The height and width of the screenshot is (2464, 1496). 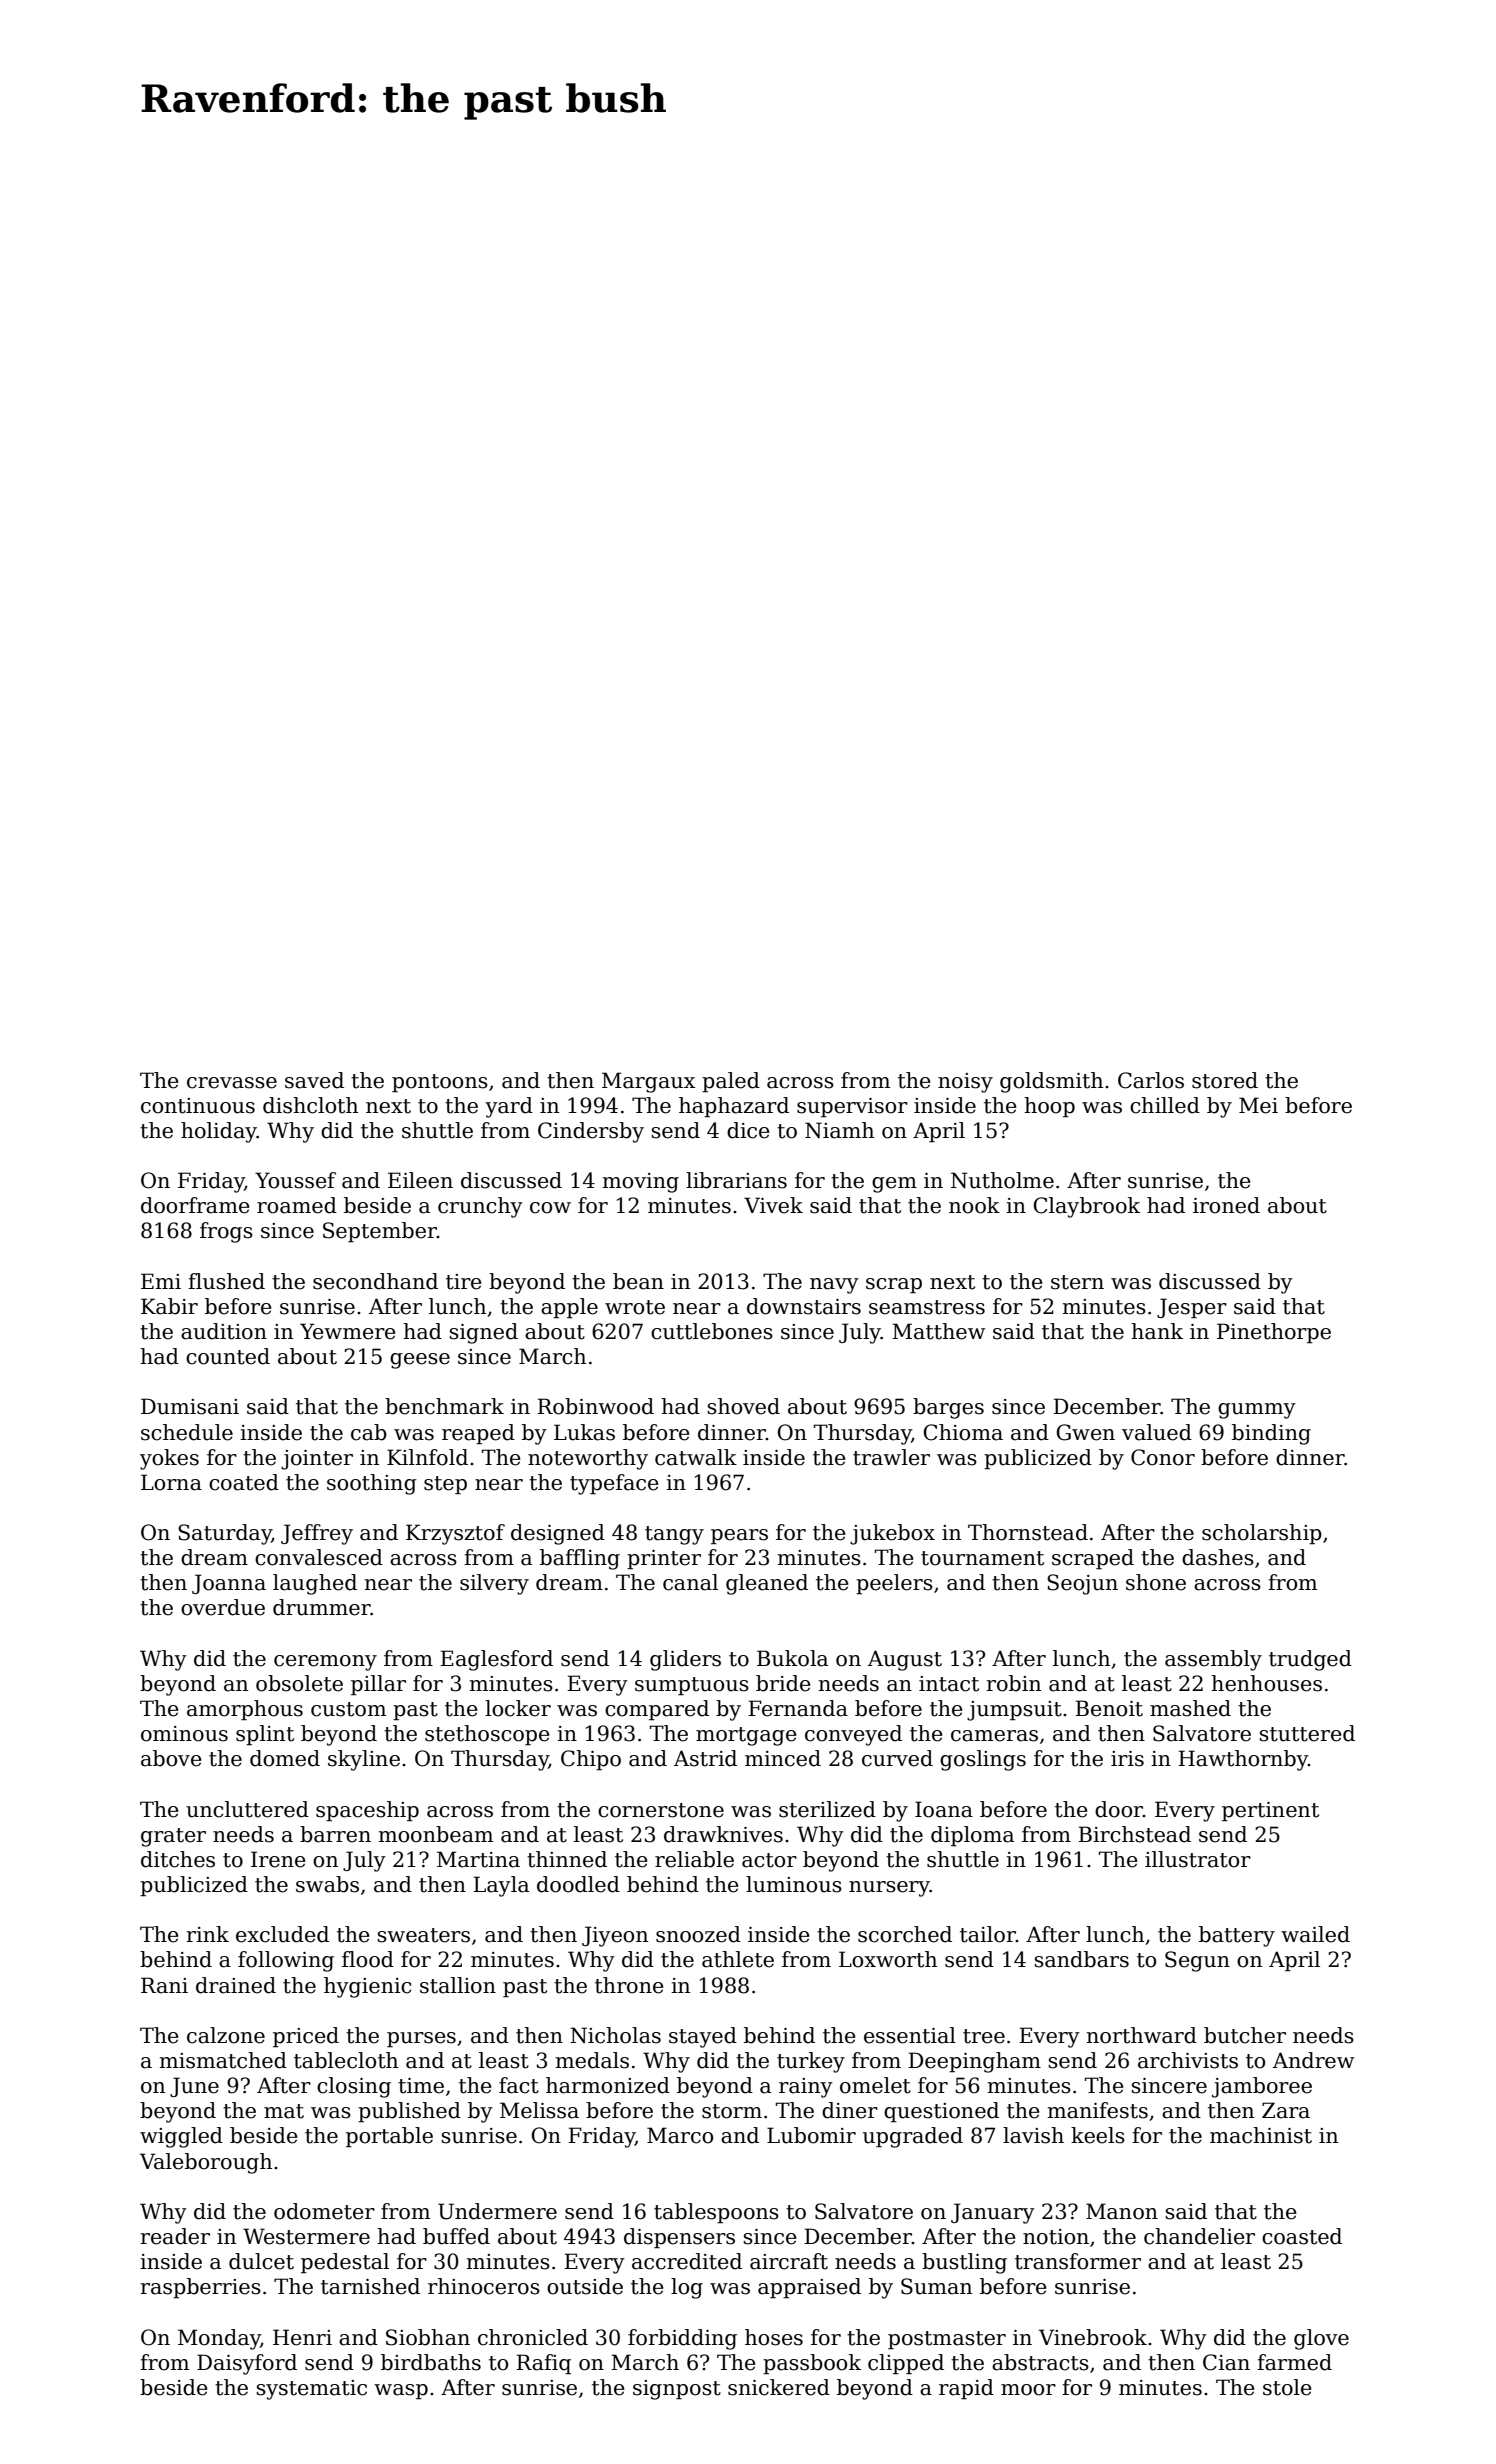 I want to click on crevasse, so click(x=232, y=1083).
